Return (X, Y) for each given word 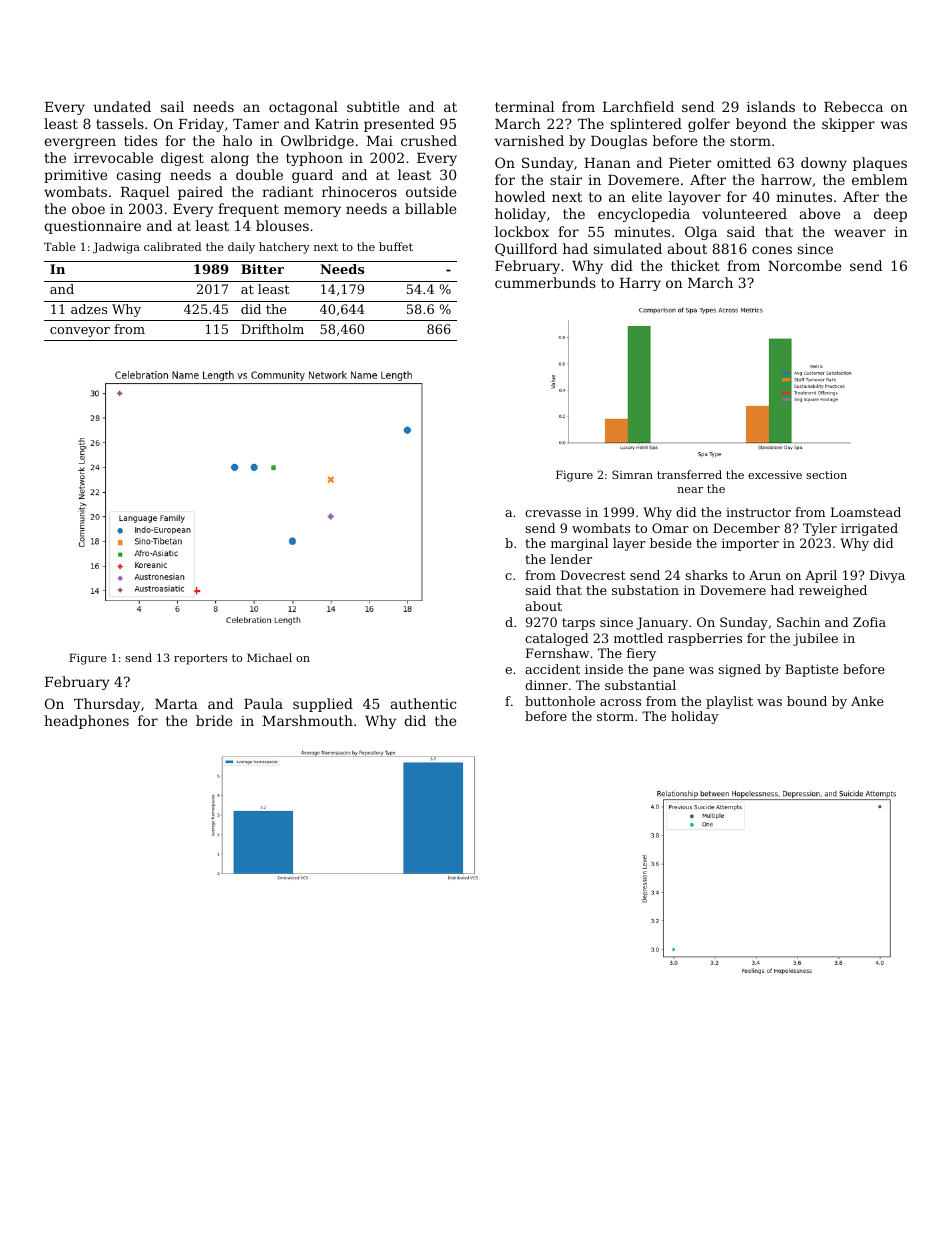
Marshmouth (308, 720)
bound (807, 701)
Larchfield (638, 106)
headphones (86, 722)
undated (122, 106)
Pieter (690, 163)
